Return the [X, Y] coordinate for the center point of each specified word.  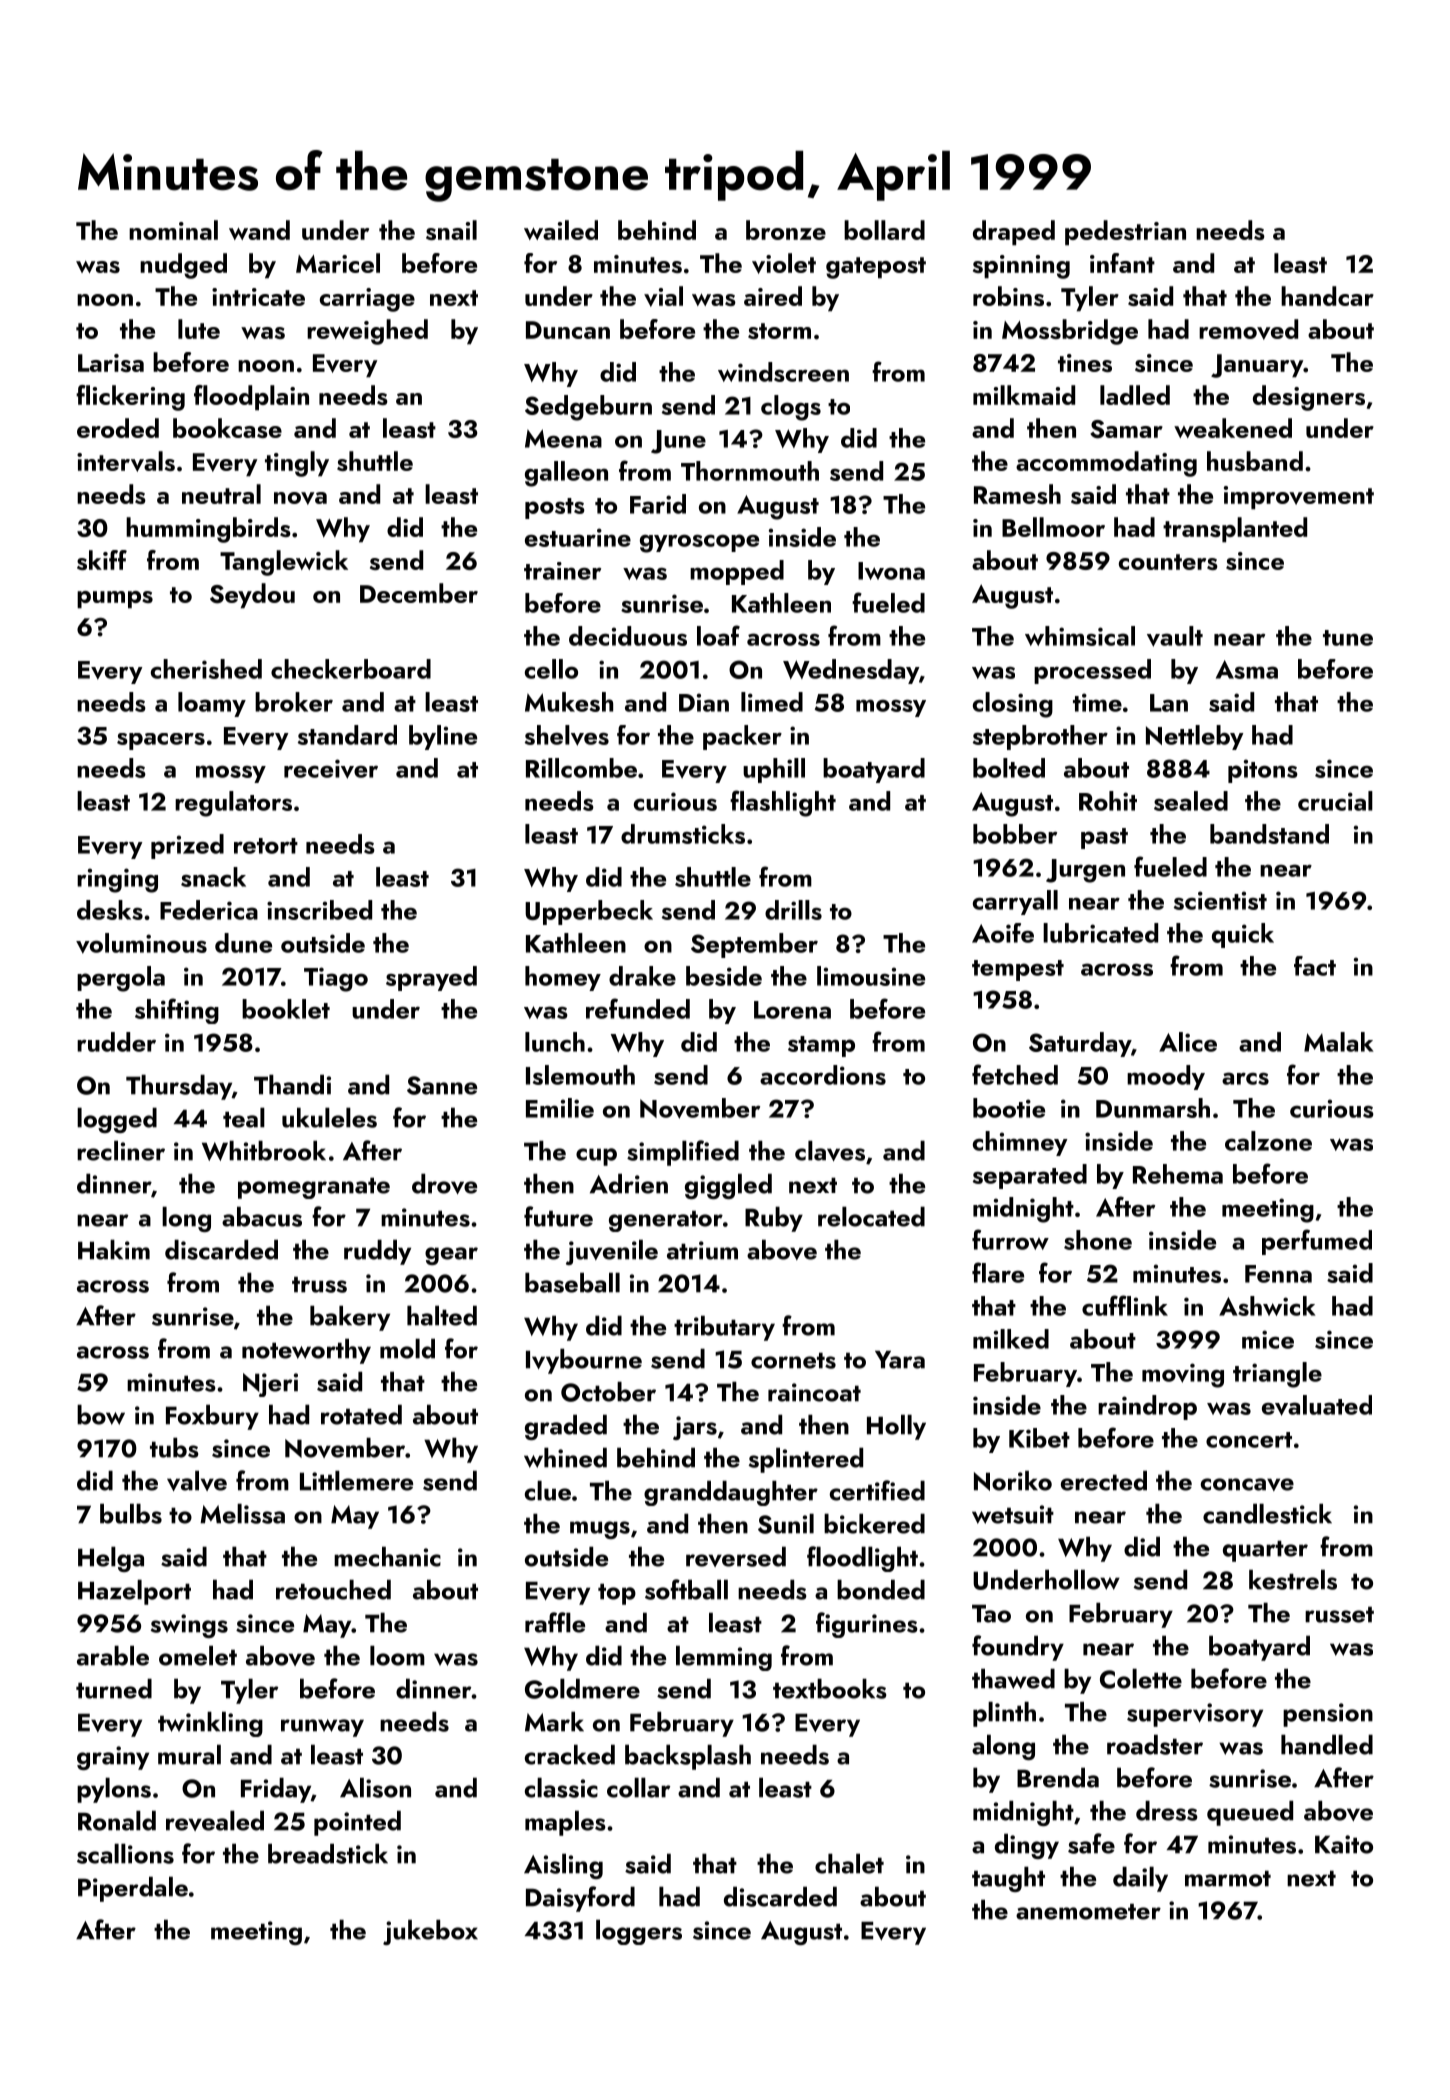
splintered [806, 1460]
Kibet [1039, 1438]
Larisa [111, 363]
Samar [1126, 429]
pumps [115, 600]
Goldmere [582, 1688]
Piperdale [133, 1889]
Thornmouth [750, 471]
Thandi [292, 1084]
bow [101, 1414]
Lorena [792, 1010]
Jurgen [1085, 871]
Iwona [891, 571]
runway [322, 1728]
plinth [1004, 1714]
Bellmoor [1053, 527]
